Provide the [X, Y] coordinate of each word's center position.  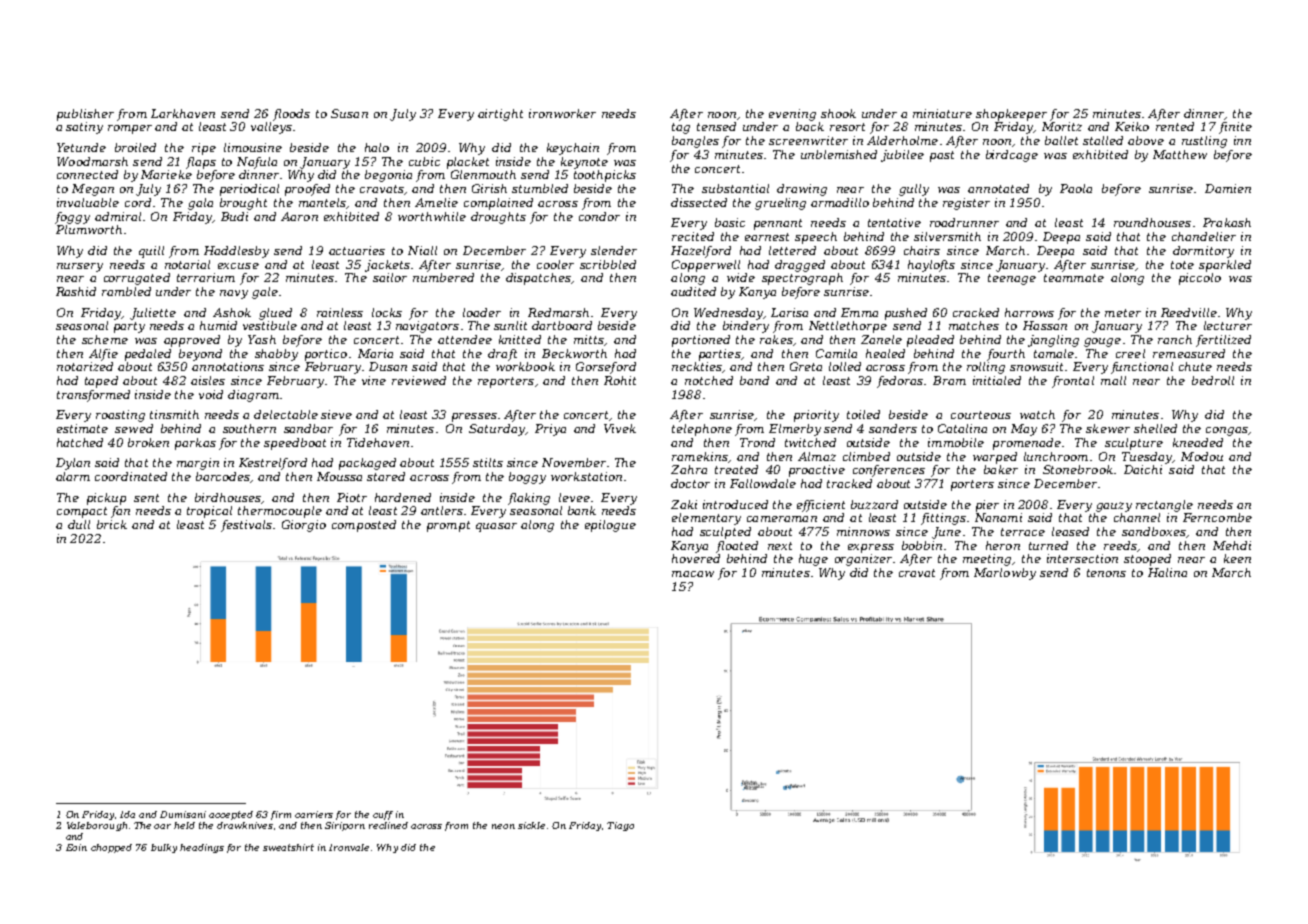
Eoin [76, 847]
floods [291, 115]
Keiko [1132, 126]
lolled [845, 366]
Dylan [73, 464]
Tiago [620, 826]
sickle [531, 825]
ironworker [562, 113]
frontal [1073, 382]
